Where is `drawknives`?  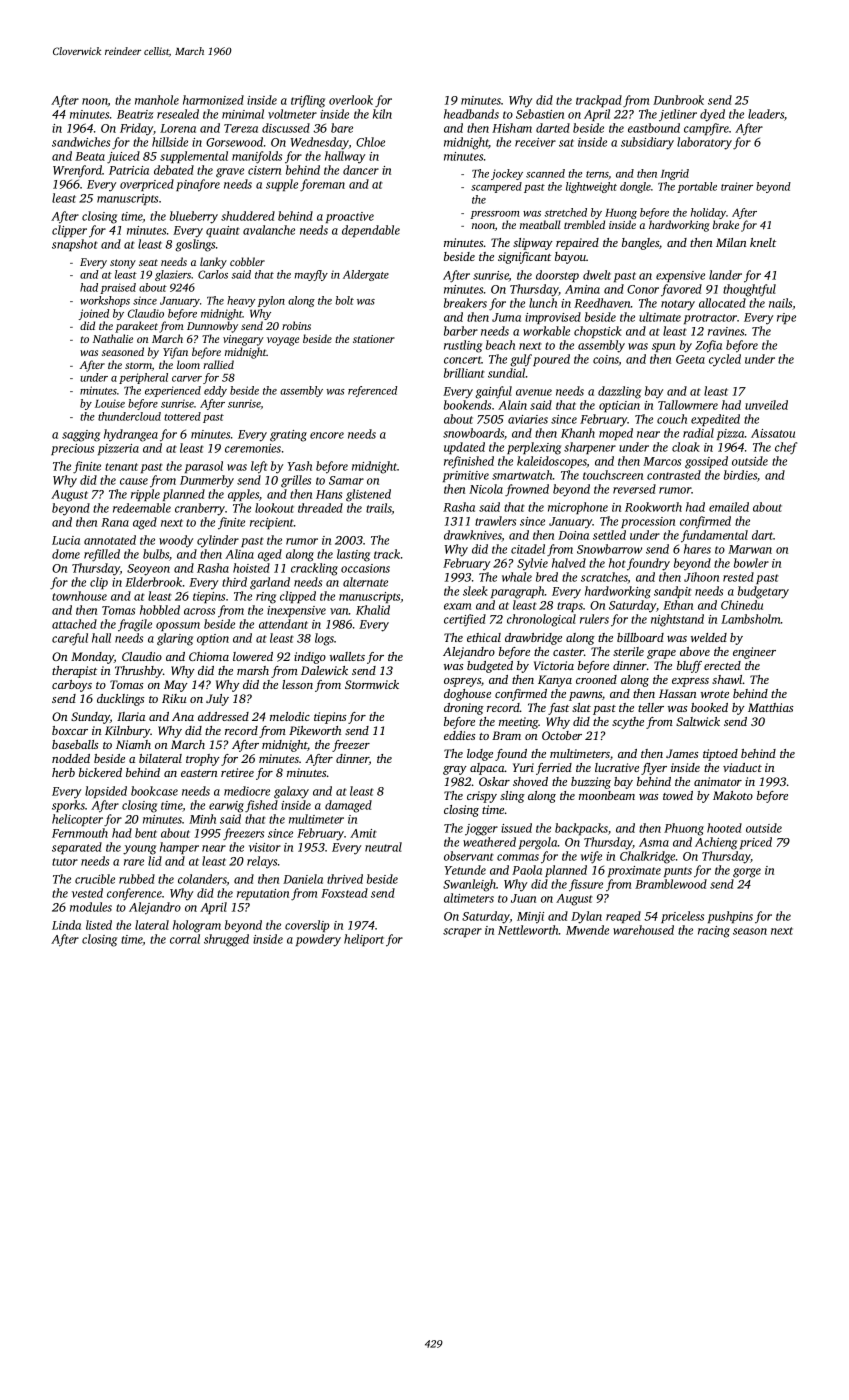 drawknives is located at coordinates (473, 536).
